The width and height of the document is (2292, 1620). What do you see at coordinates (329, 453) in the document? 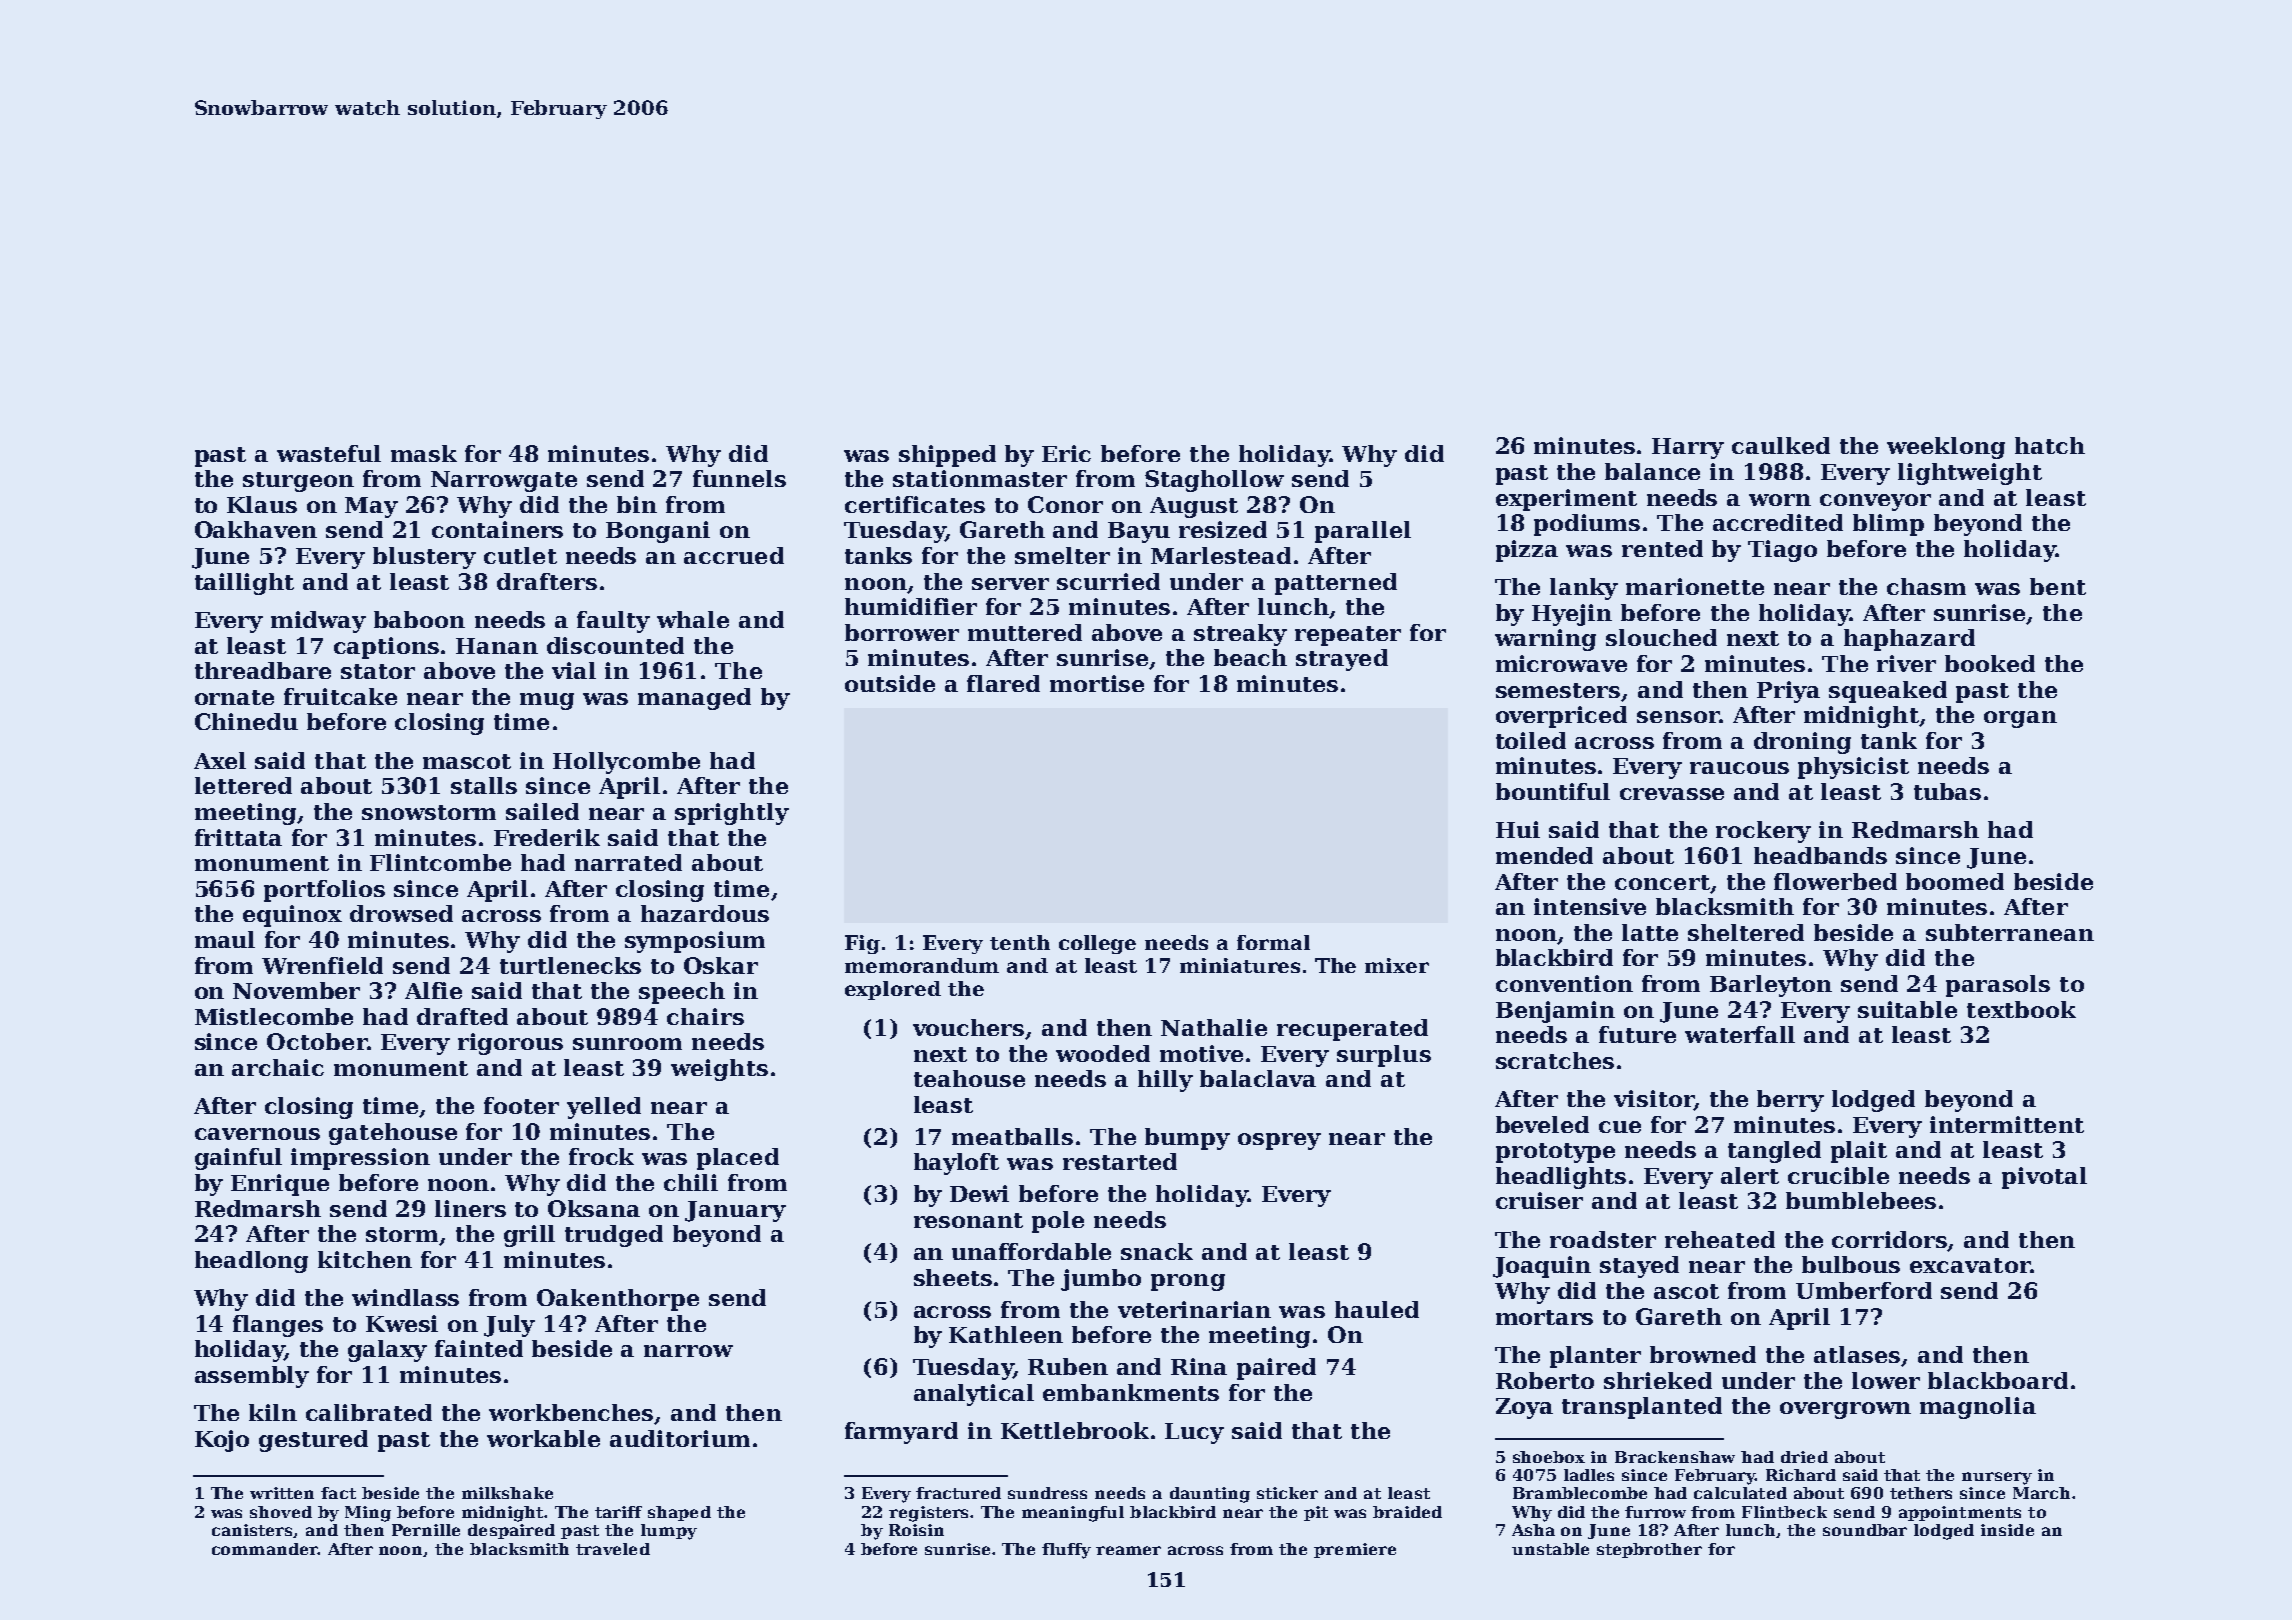
I see `wasteful` at bounding box center [329, 453].
